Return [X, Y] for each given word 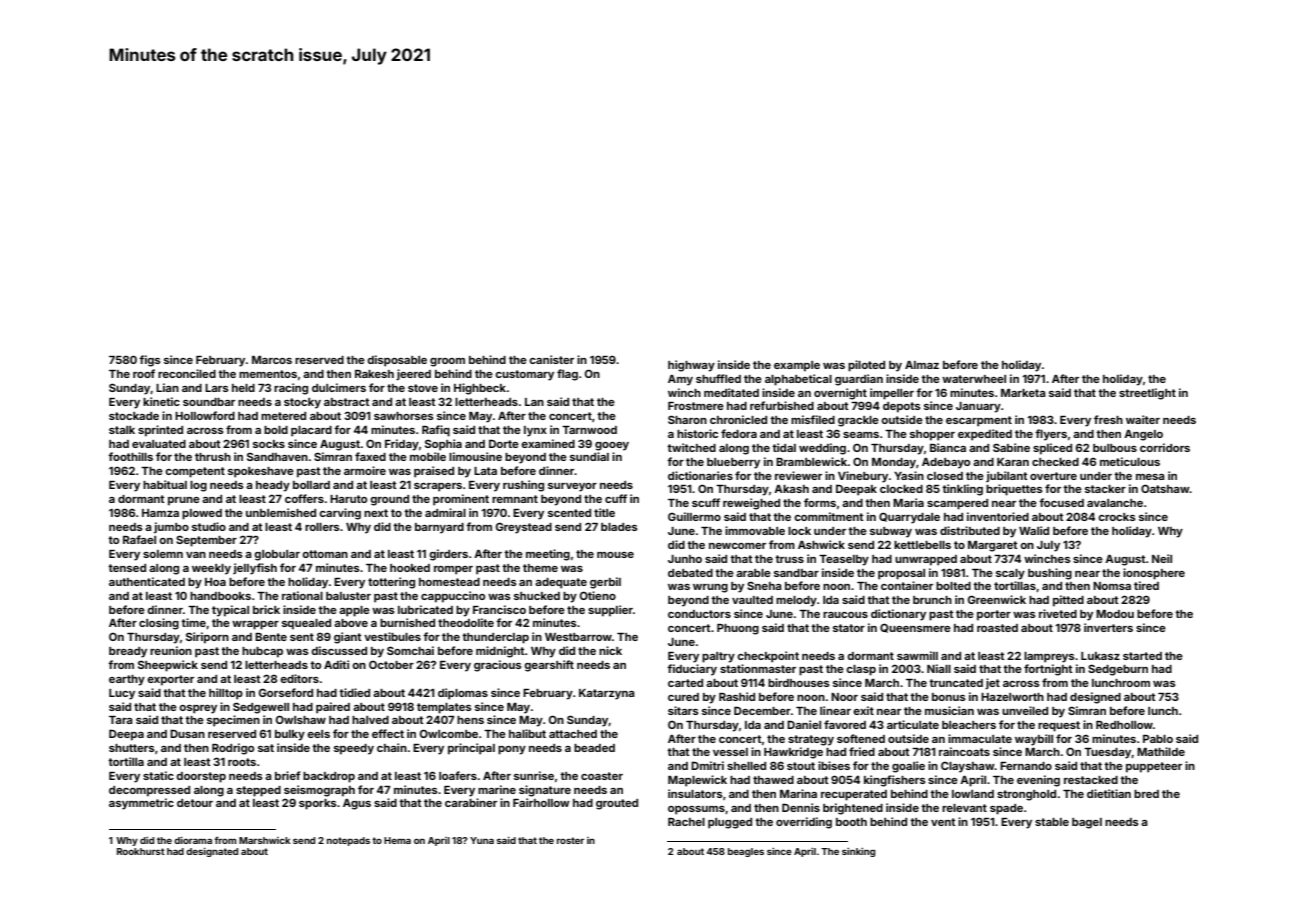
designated [212, 852]
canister [551, 359]
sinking [858, 852]
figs [150, 361]
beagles [746, 852]
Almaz [922, 365]
